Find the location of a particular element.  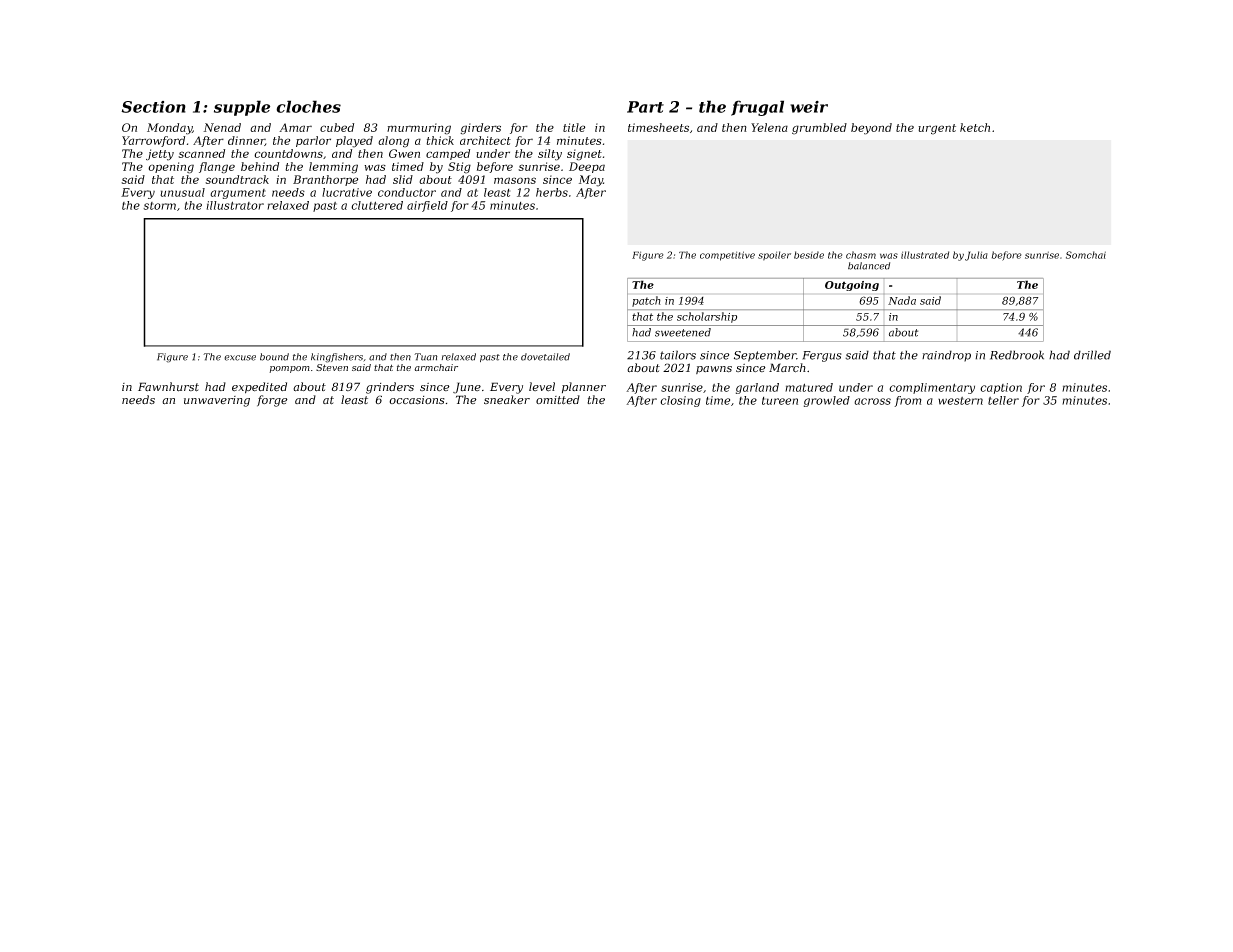

urgent is located at coordinates (937, 129).
